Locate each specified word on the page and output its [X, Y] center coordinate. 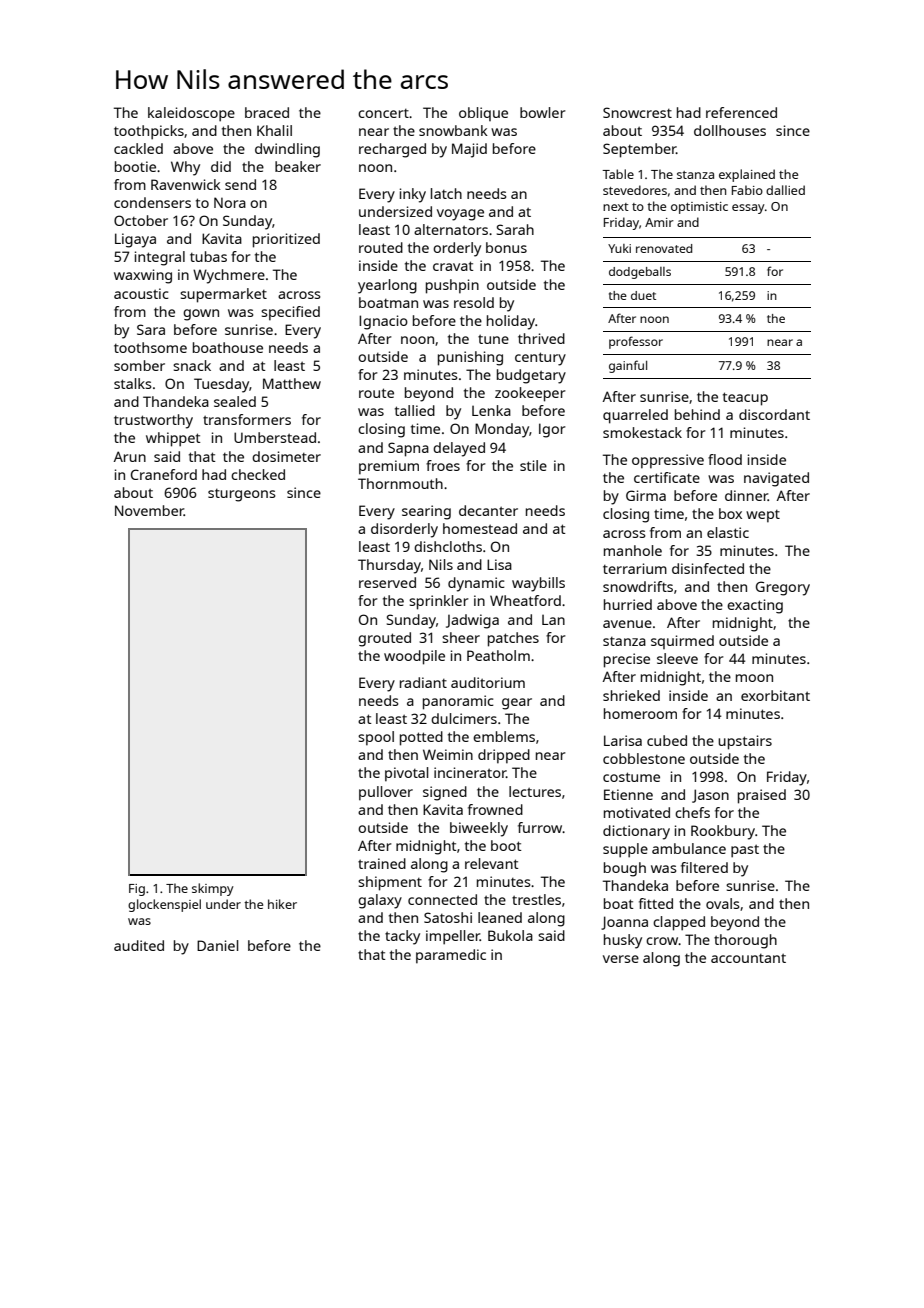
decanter [488, 510]
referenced [741, 112]
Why [185, 168]
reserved [387, 582]
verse [621, 959]
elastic [728, 532]
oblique [483, 114]
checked [258, 474]
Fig [137, 890]
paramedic [451, 956]
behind [697, 414]
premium [389, 467]
